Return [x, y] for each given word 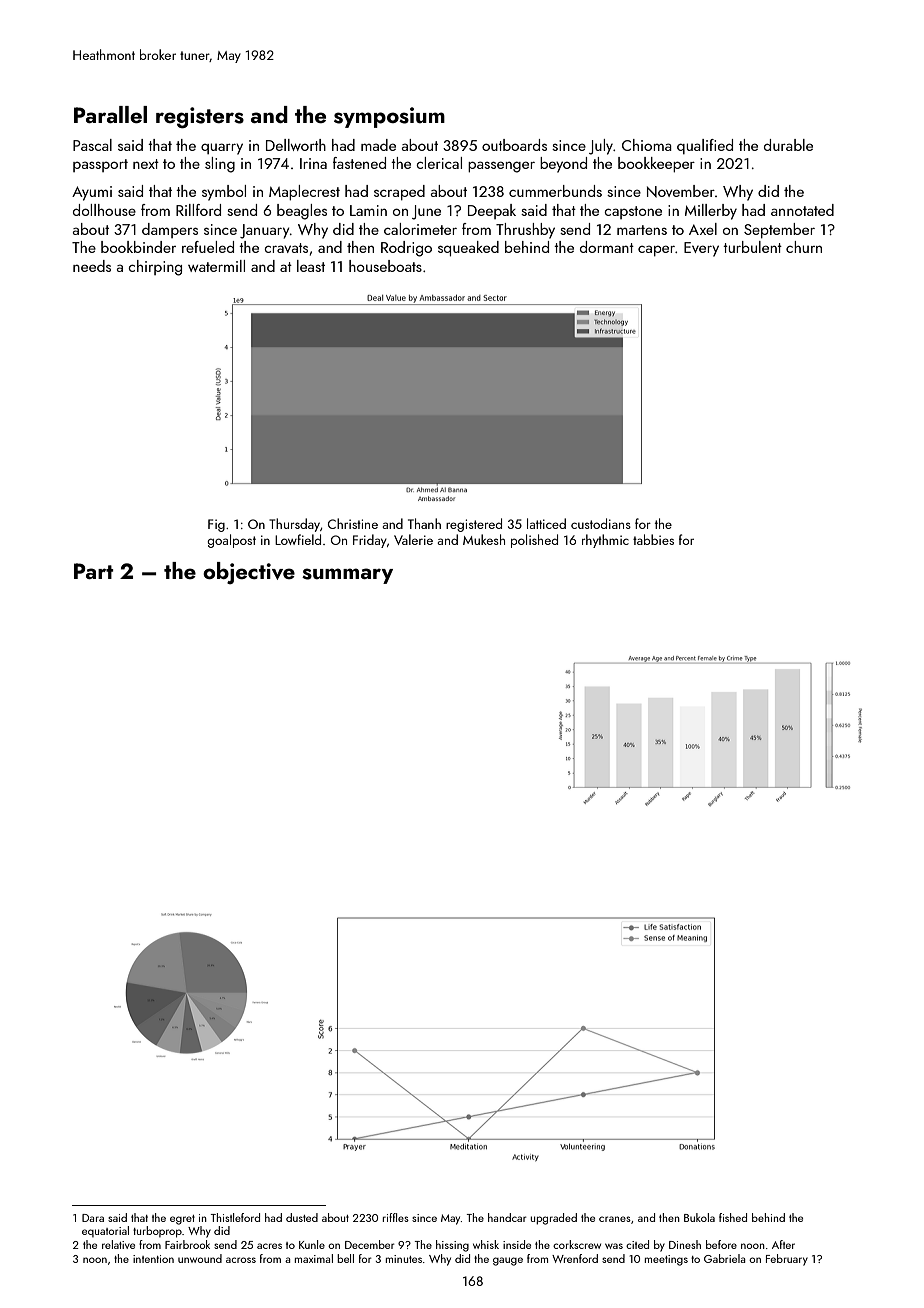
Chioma [647, 145]
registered [474, 525]
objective [249, 573]
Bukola [699, 1217]
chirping [155, 268]
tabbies [653, 539]
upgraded [554, 1219]
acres [269, 1246]
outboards [514, 145]
